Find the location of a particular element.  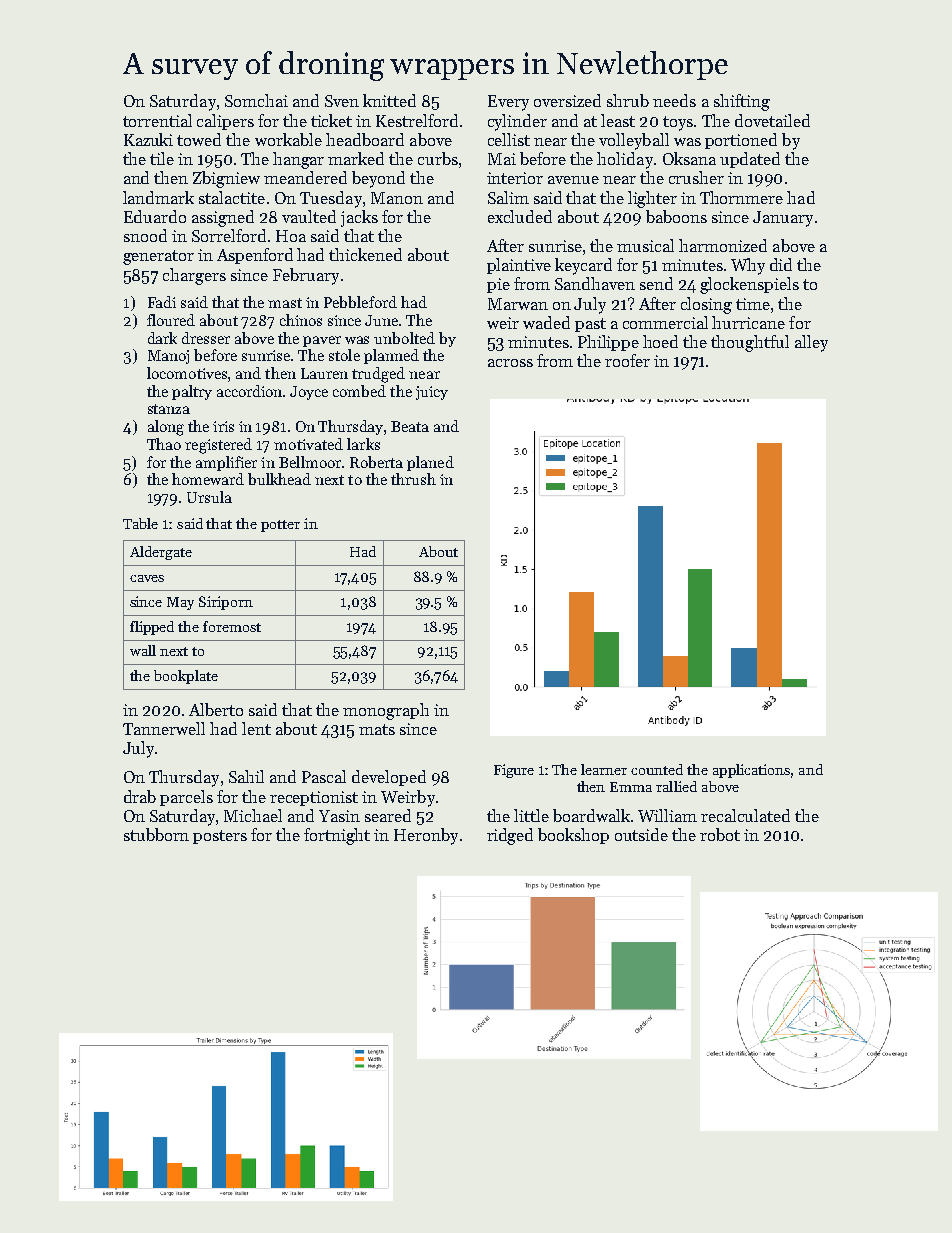

applications is located at coordinates (751, 771).
